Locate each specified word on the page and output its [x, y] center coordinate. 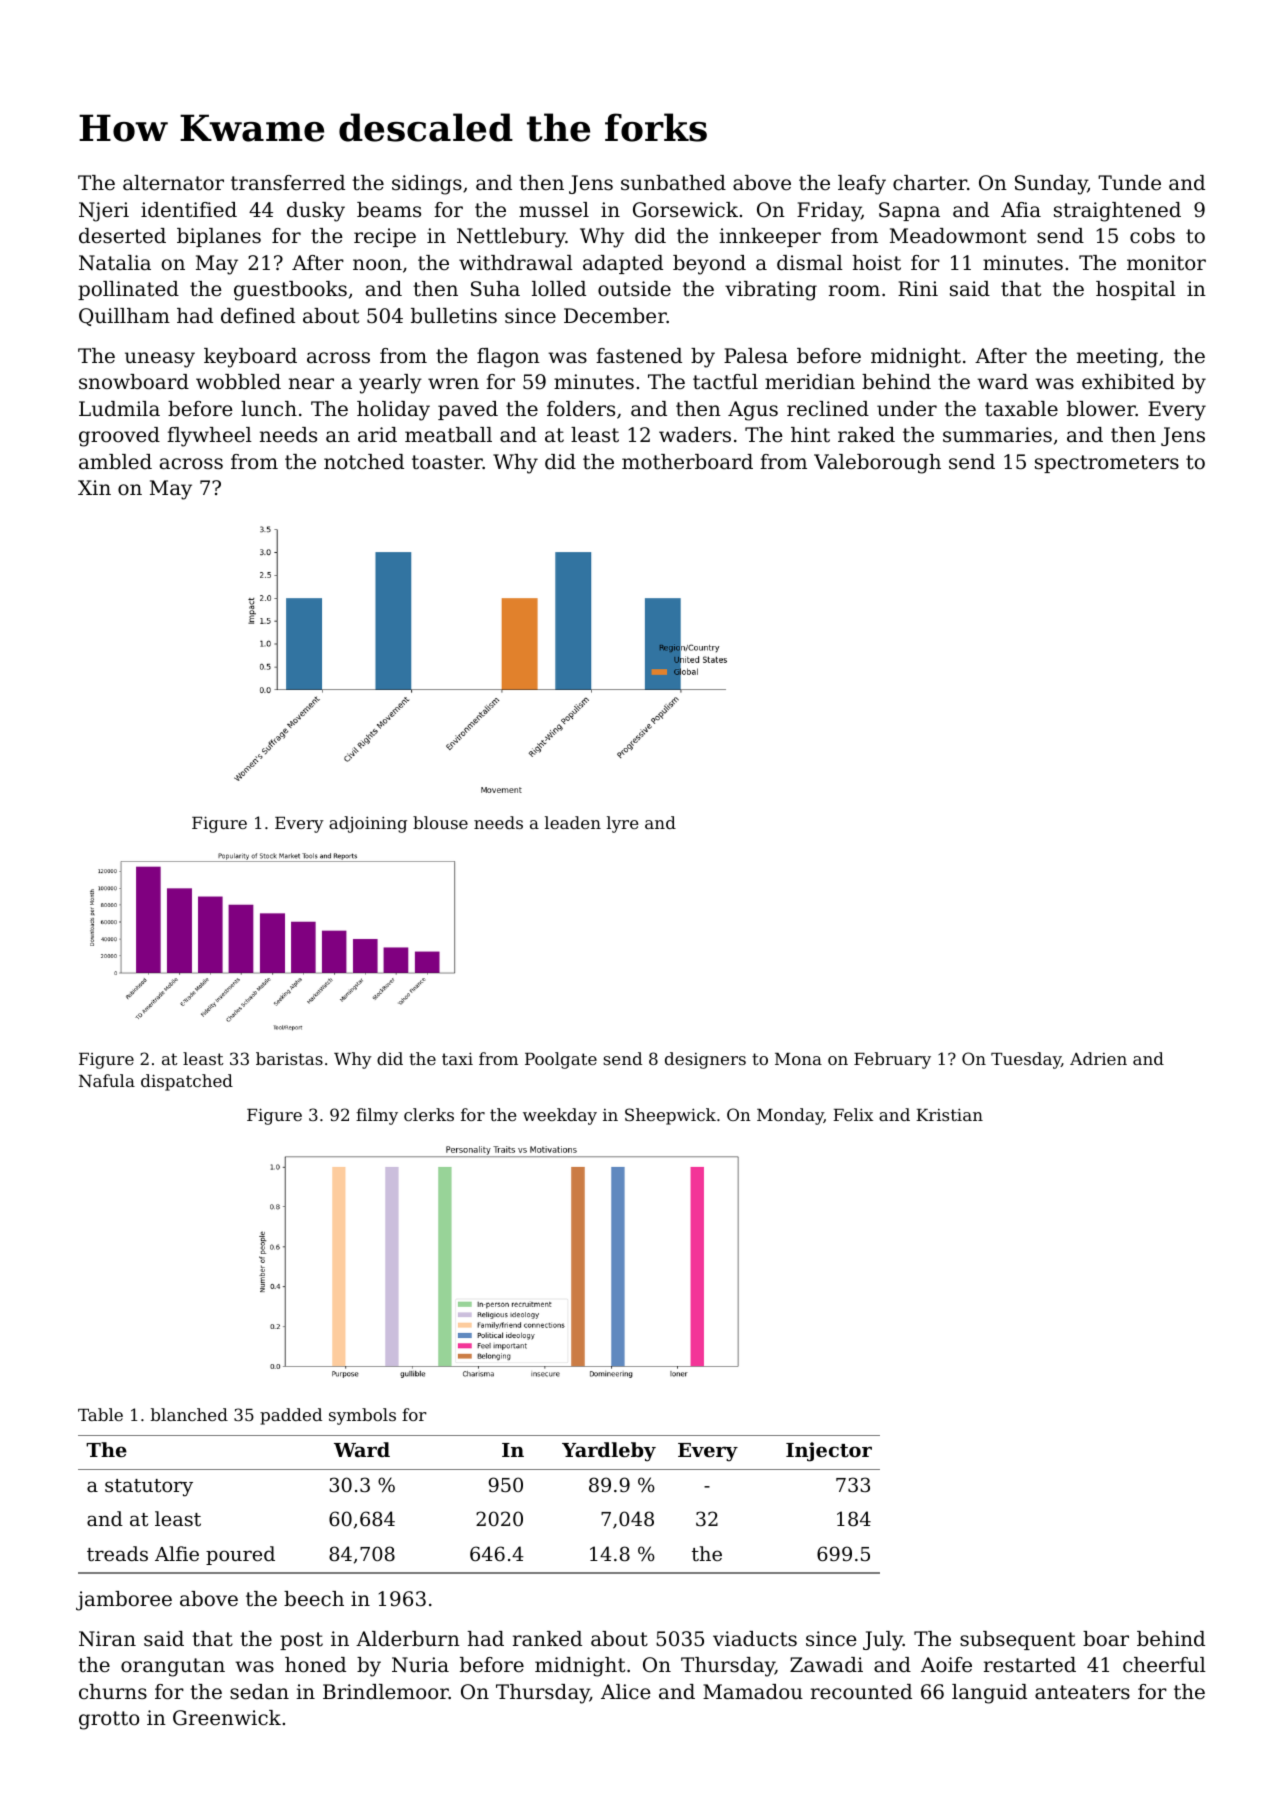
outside [634, 289]
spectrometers [1107, 464]
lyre [623, 824]
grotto [109, 1720]
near [311, 384]
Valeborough [877, 464]
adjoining [368, 824]
